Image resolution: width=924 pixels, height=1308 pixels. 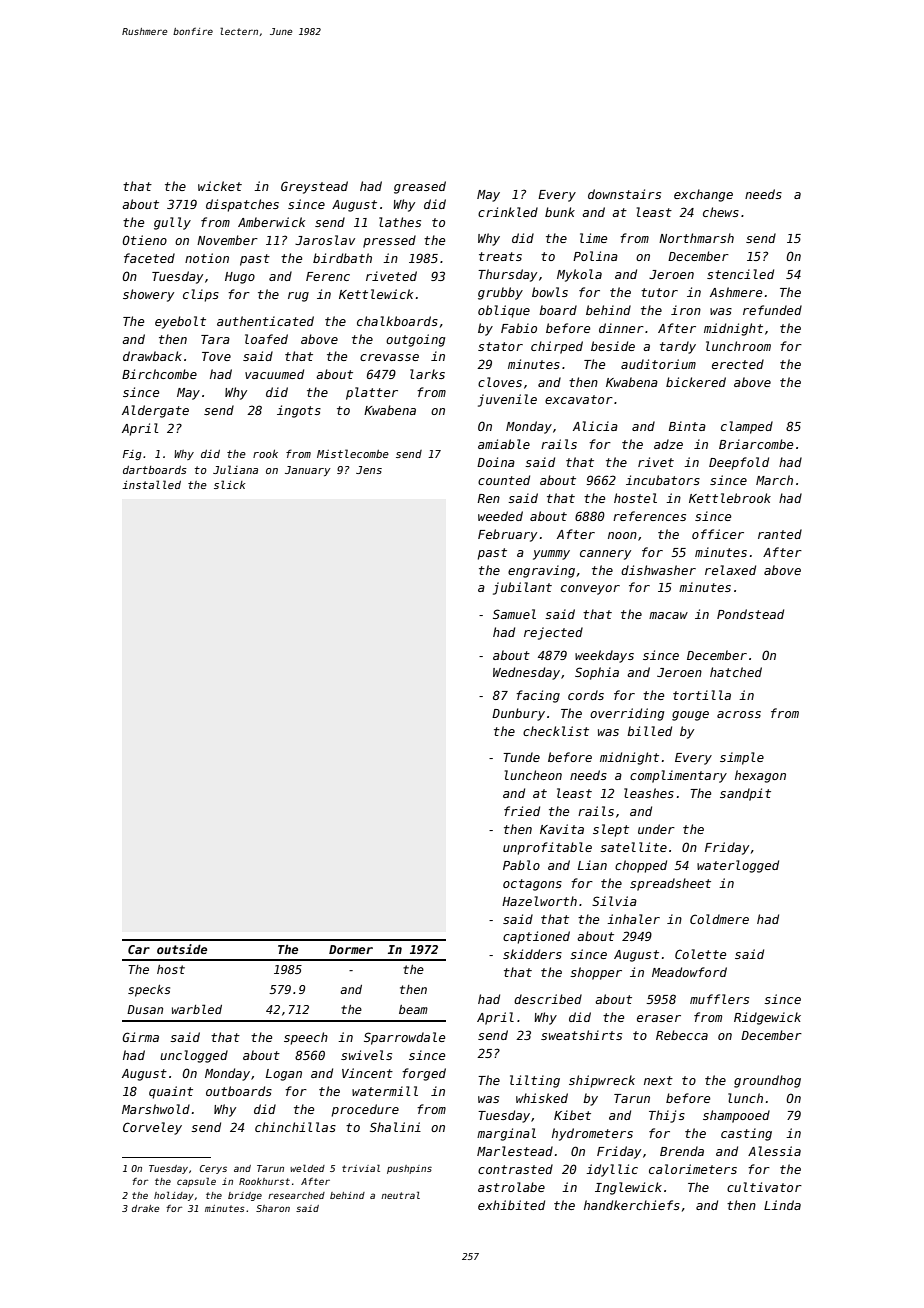 What do you see at coordinates (627, 714) in the image?
I see `overriding` at bounding box center [627, 714].
